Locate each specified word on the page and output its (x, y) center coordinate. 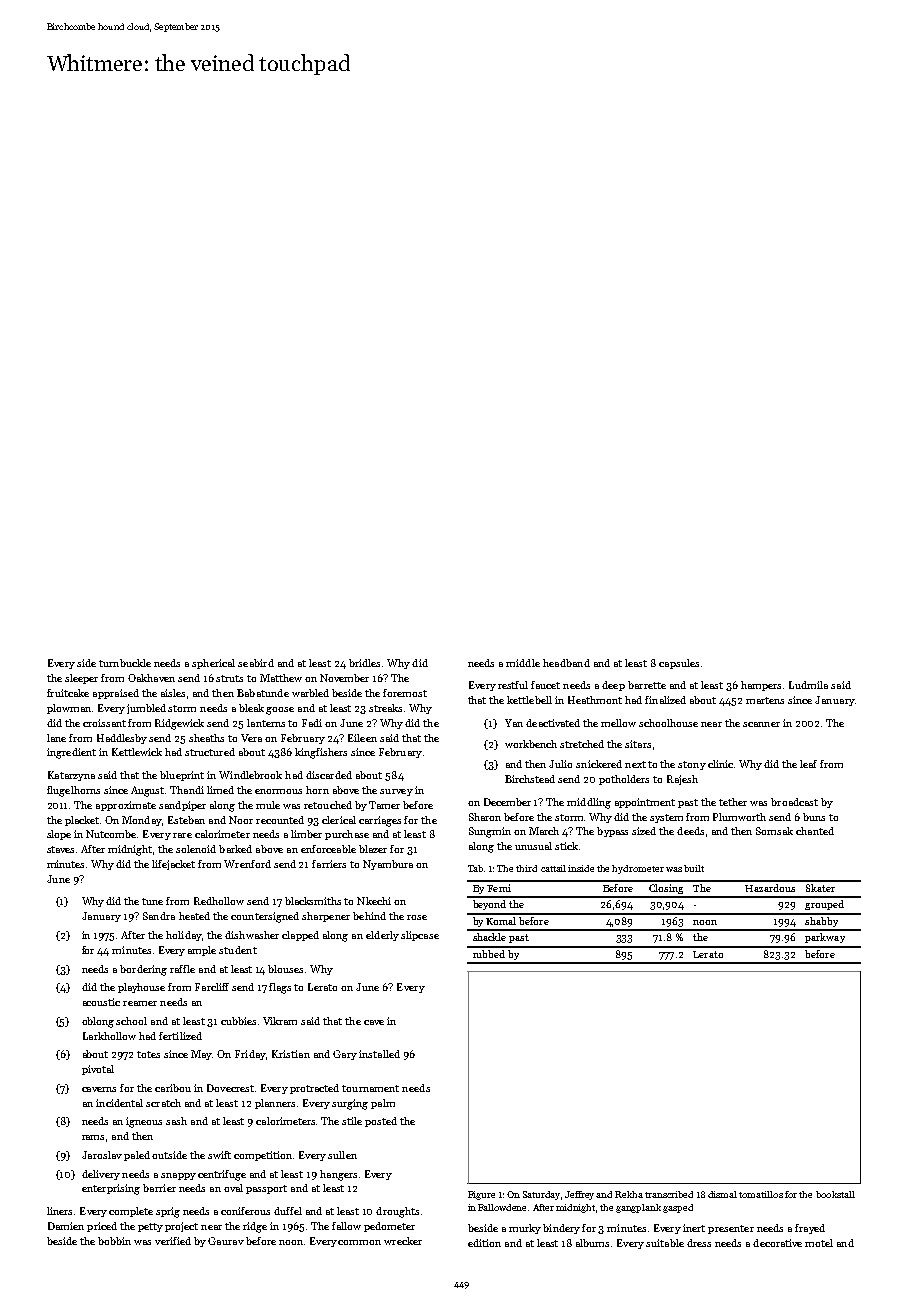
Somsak (774, 831)
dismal (722, 1194)
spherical (213, 664)
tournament (370, 1088)
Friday (250, 1055)
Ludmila (808, 685)
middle (523, 663)
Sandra (159, 916)
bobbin (114, 1241)
